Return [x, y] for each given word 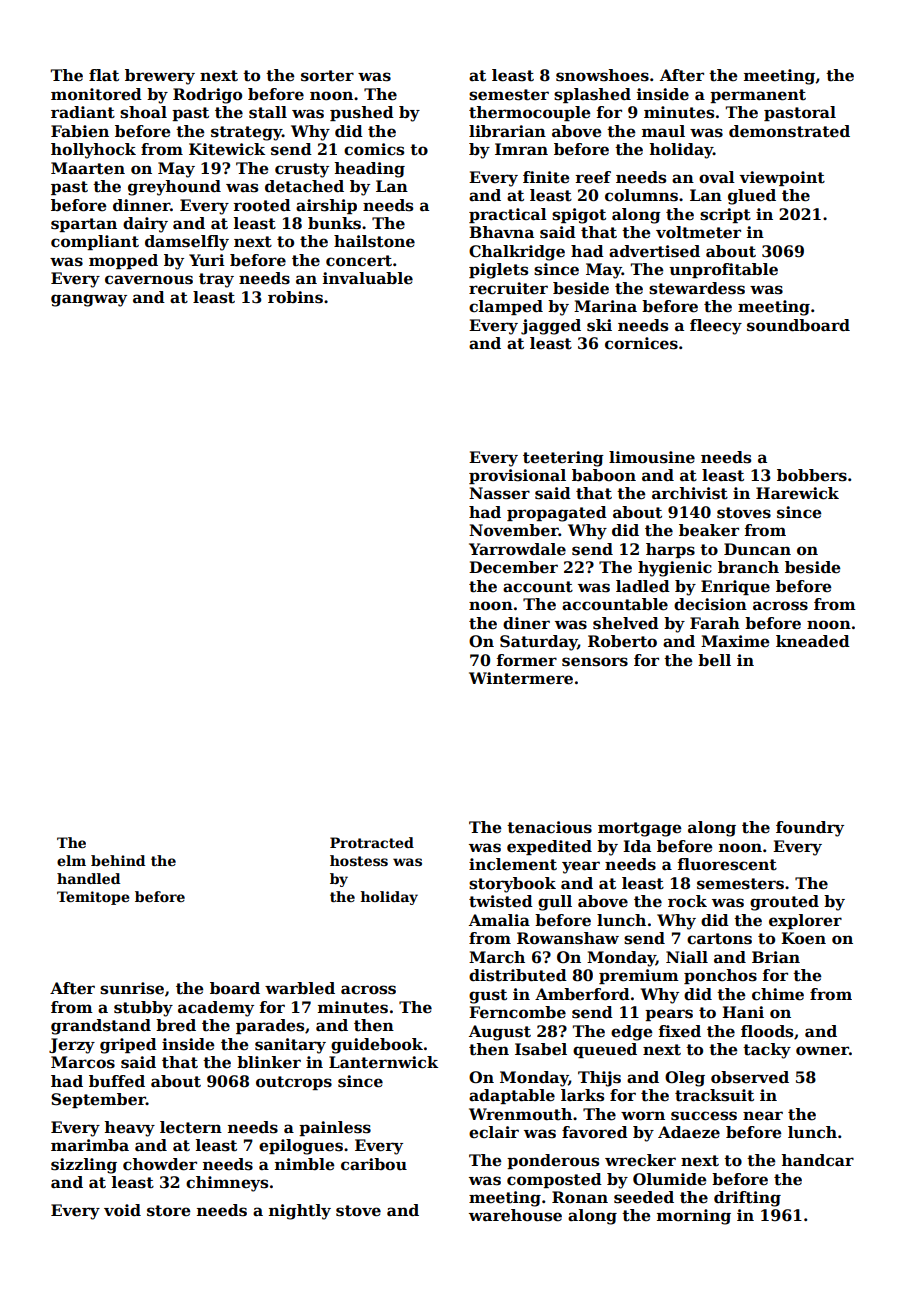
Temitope [93, 898]
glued [752, 197]
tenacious [549, 827]
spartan [84, 225]
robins [295, 297]
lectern [191, 1127]
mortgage [640, 829]
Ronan [580, 1197]
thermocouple [530, 113]
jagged [551, 327]
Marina [605, 306]
